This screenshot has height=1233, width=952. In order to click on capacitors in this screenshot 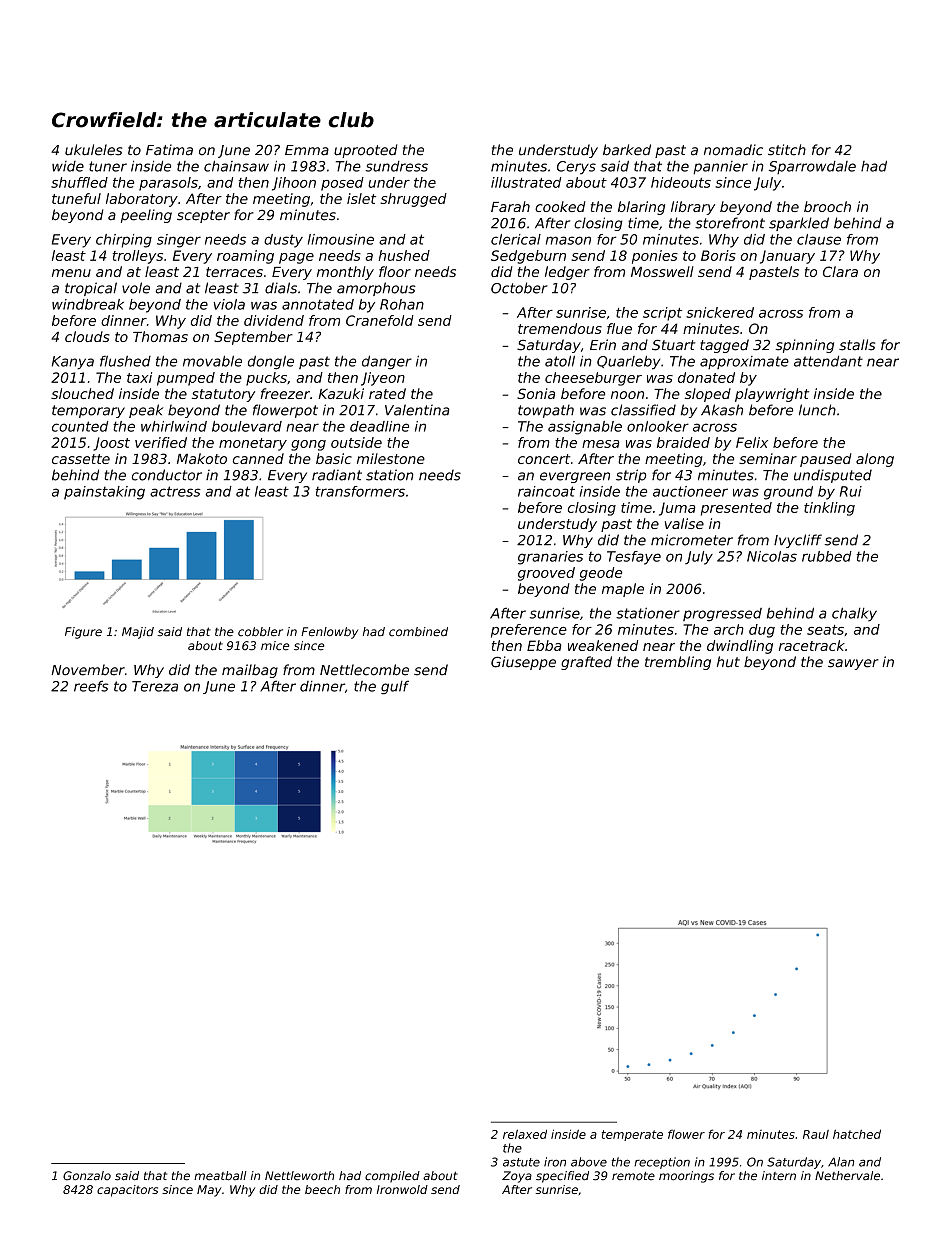, I will do `click(127, 1191)`.
